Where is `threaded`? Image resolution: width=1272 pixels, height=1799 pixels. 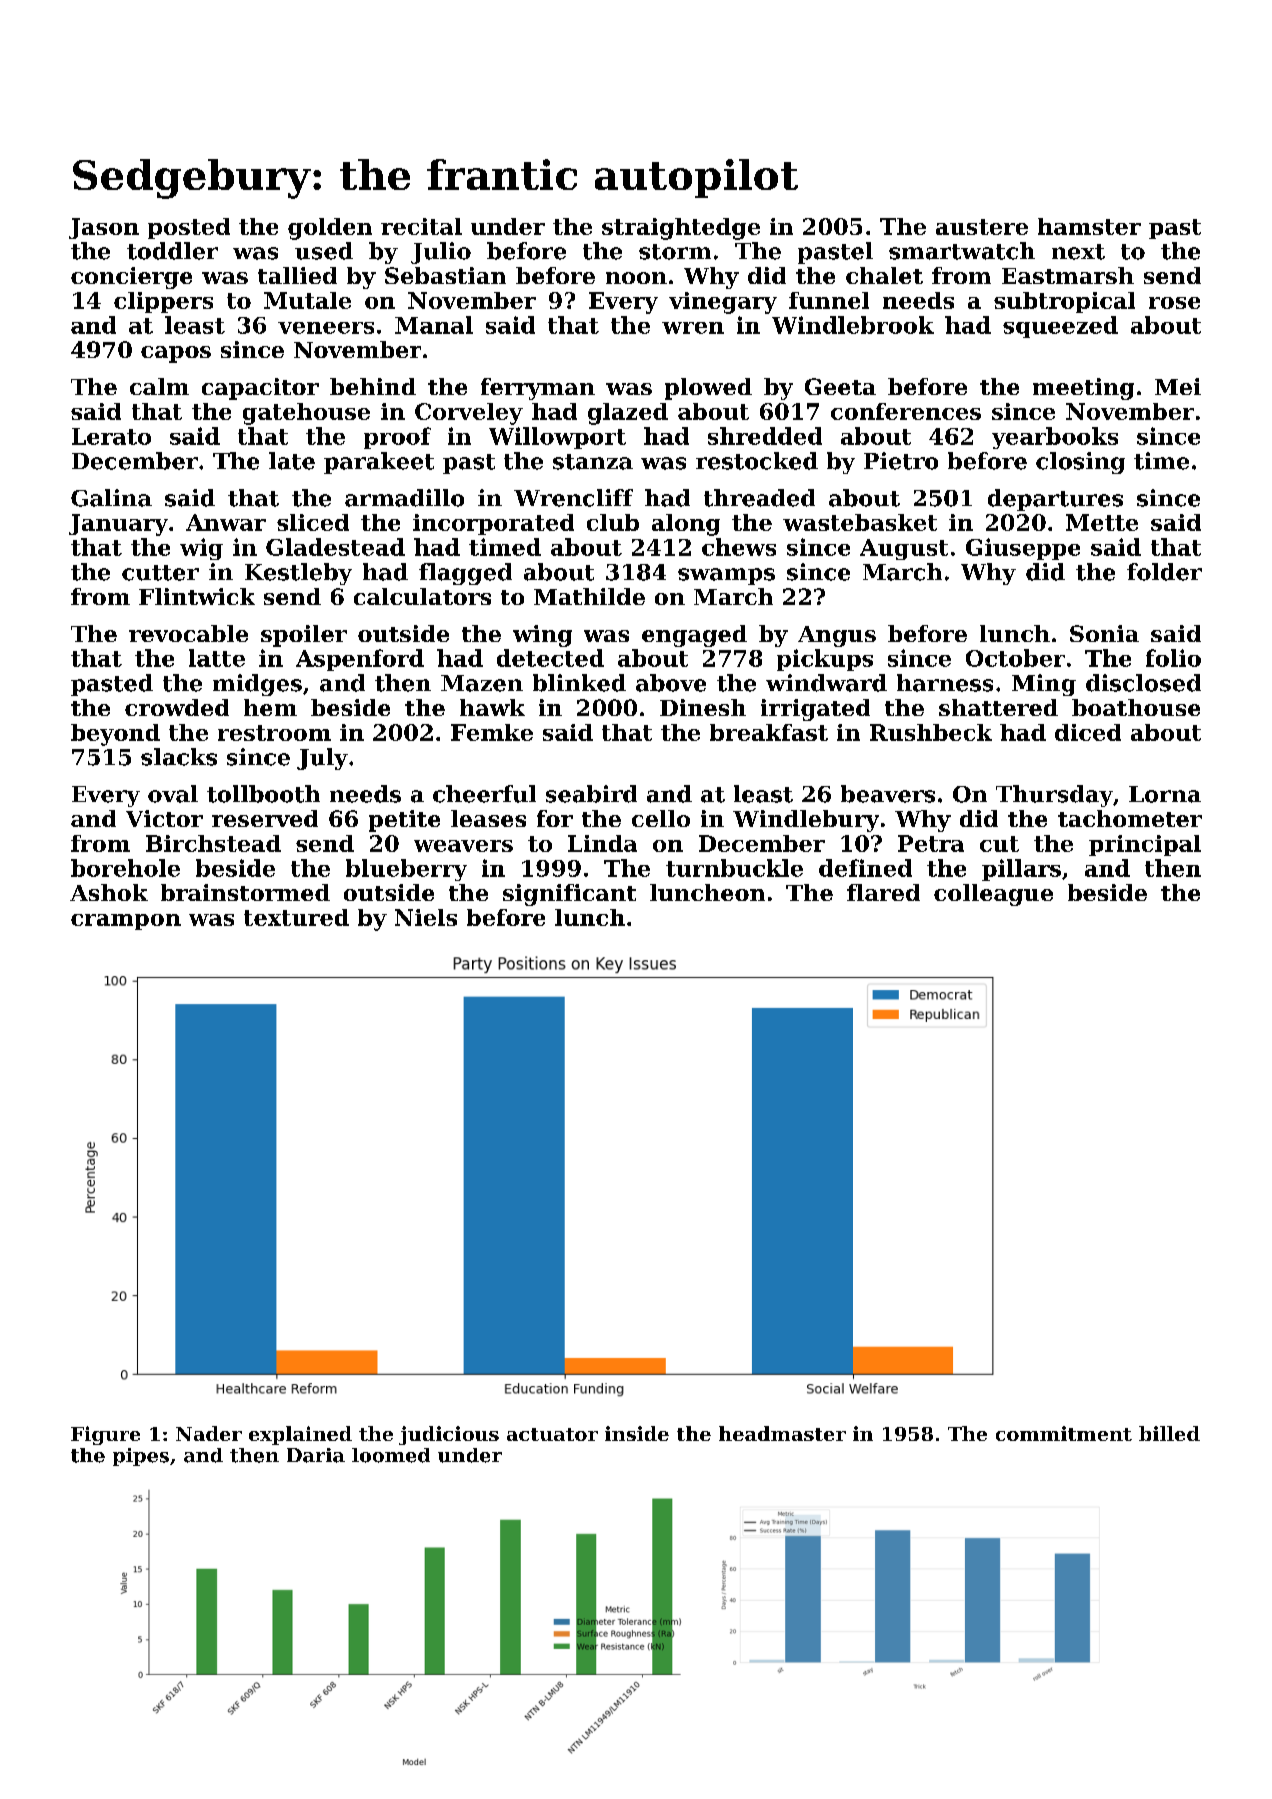 threaded is located at coordinates (759, 498).
